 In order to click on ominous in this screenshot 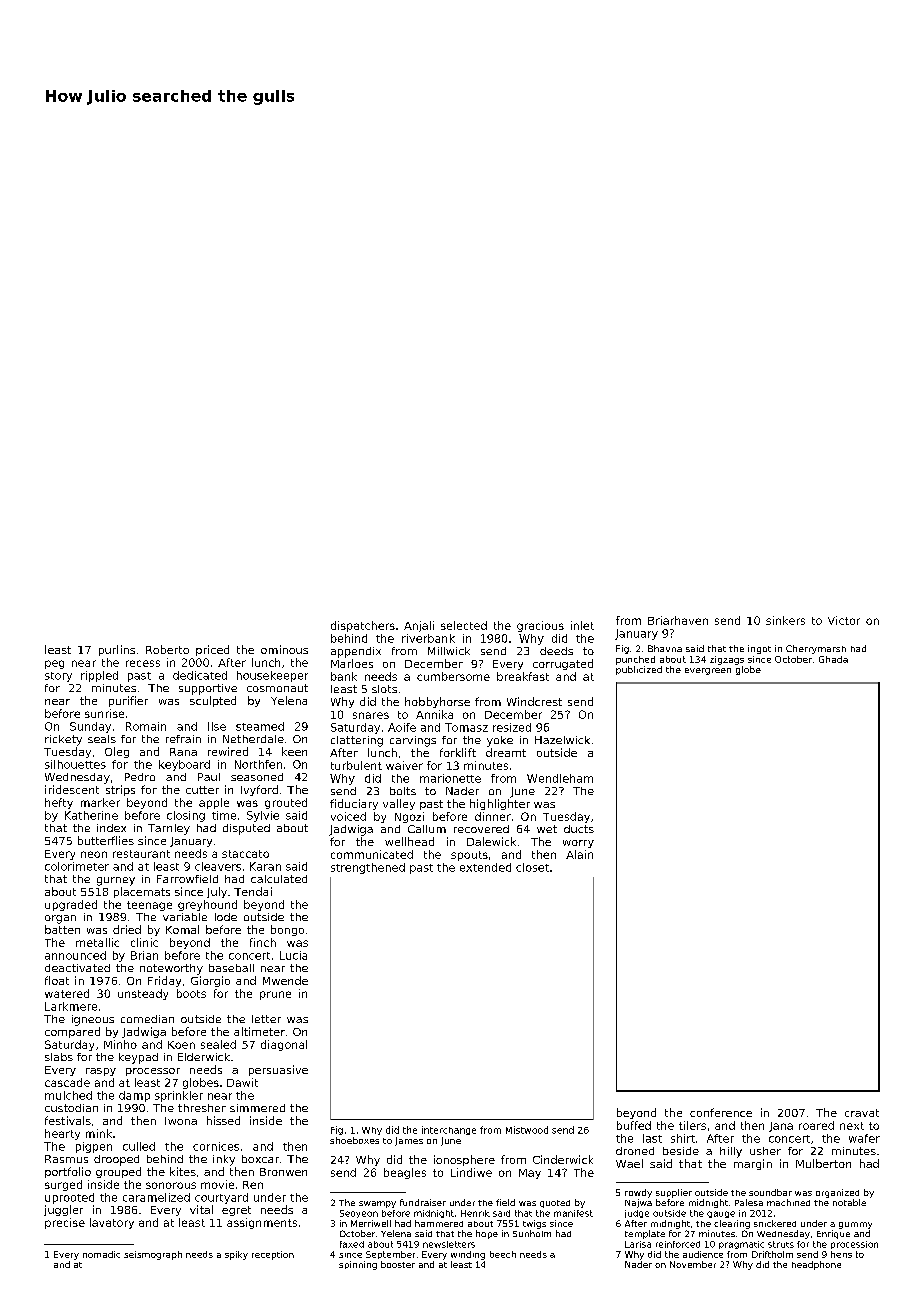, I will do `click(284, 649)`.
